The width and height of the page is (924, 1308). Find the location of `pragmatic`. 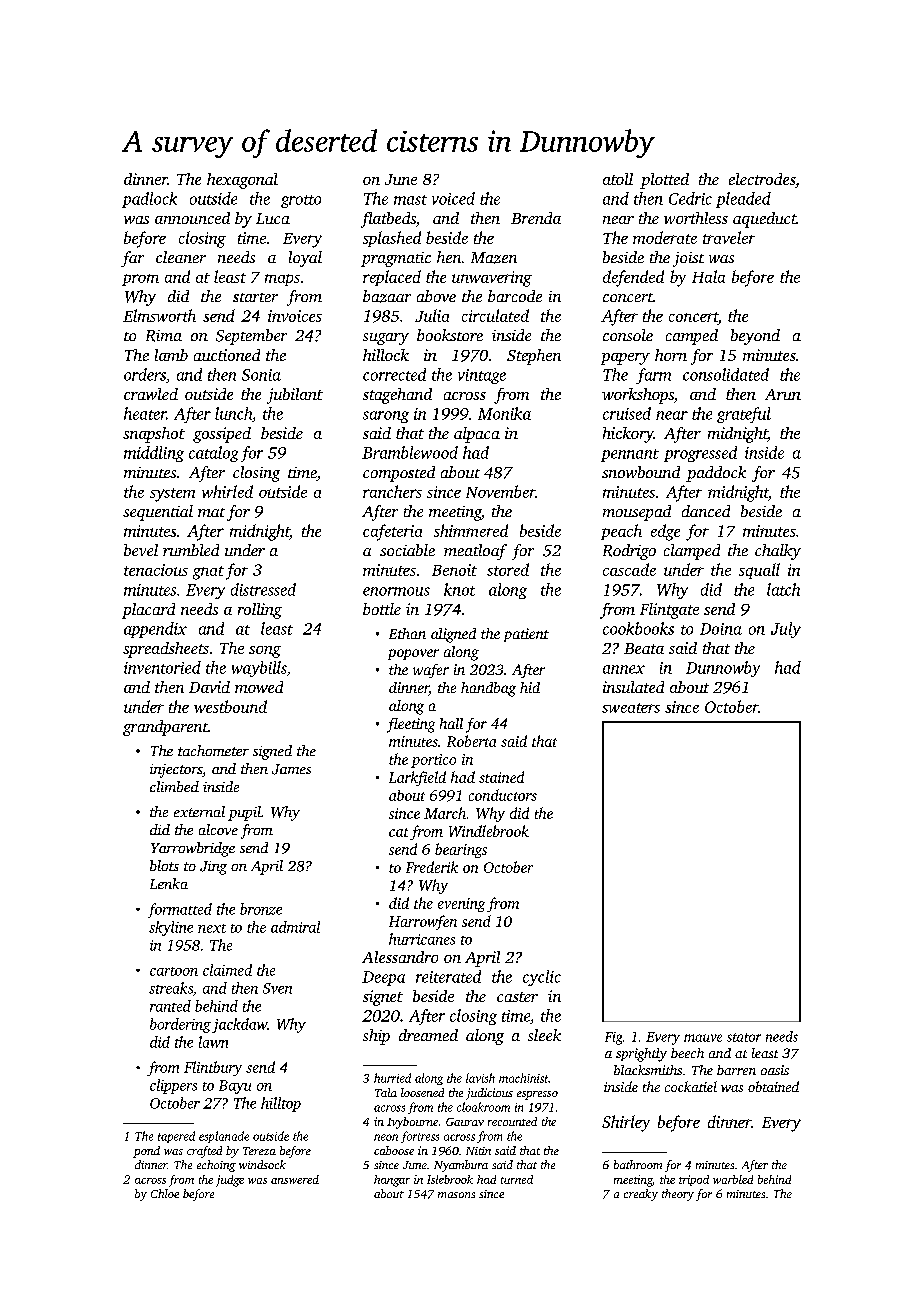

pragmatic is located at coordinates (396, 259).
